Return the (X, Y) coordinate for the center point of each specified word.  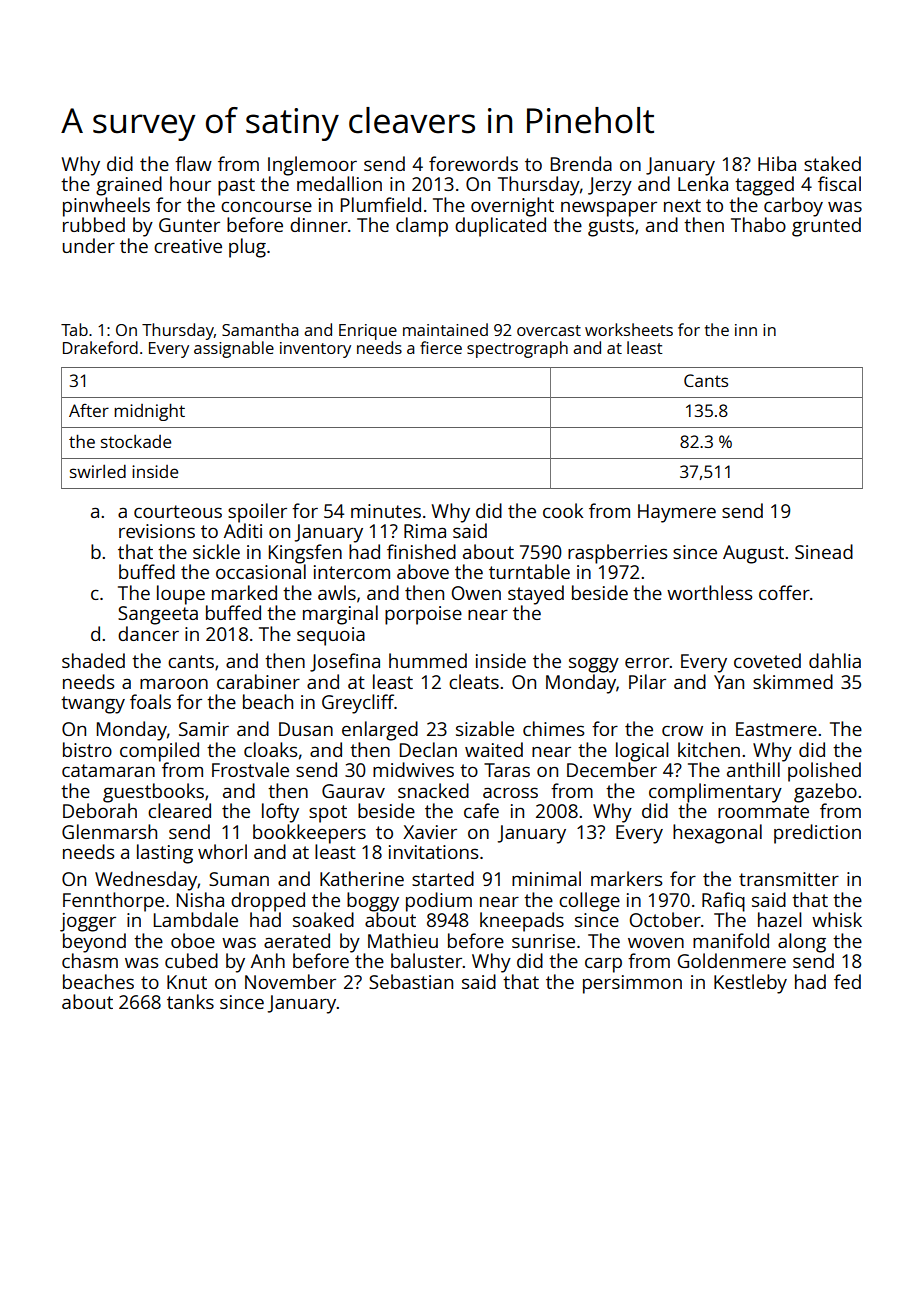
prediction (817, 834)
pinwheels (106, 207)
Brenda (581, 163)
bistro (87, 749)
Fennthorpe (113, 902)
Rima (425, 531)
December (612, 769)
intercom (352, 572)
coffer (784, 592)
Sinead (824, 551)
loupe (181, 595)
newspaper (609, 209)
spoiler (257, 513)
